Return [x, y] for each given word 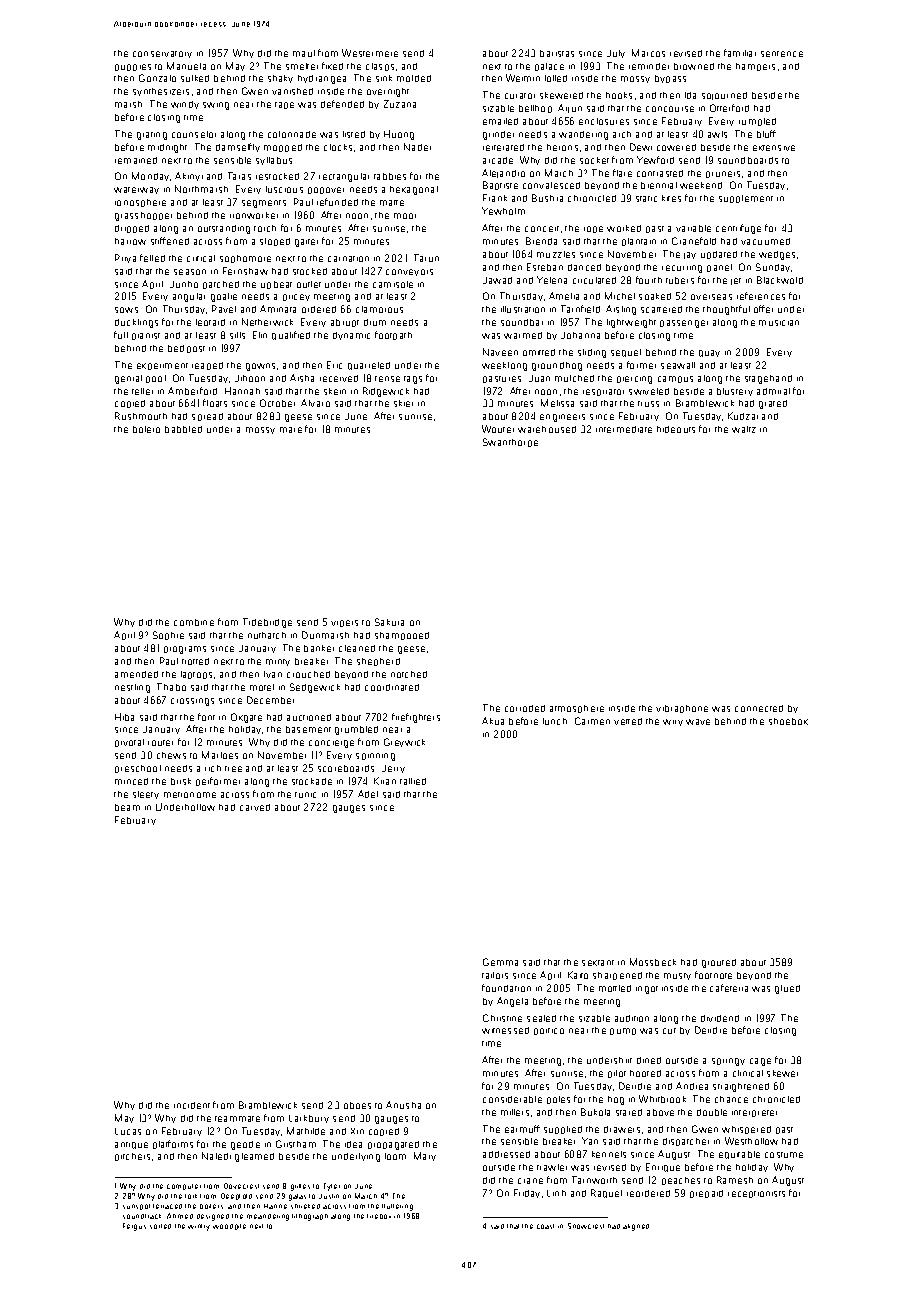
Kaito [578, 975]
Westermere [370, 53]
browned [694, 66]
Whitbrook [662, 1099]
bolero [146, 429]
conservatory [162, 54]
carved [255, 807]
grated [773, 404]
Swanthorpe [510, 442]
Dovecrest [241, 1186]
